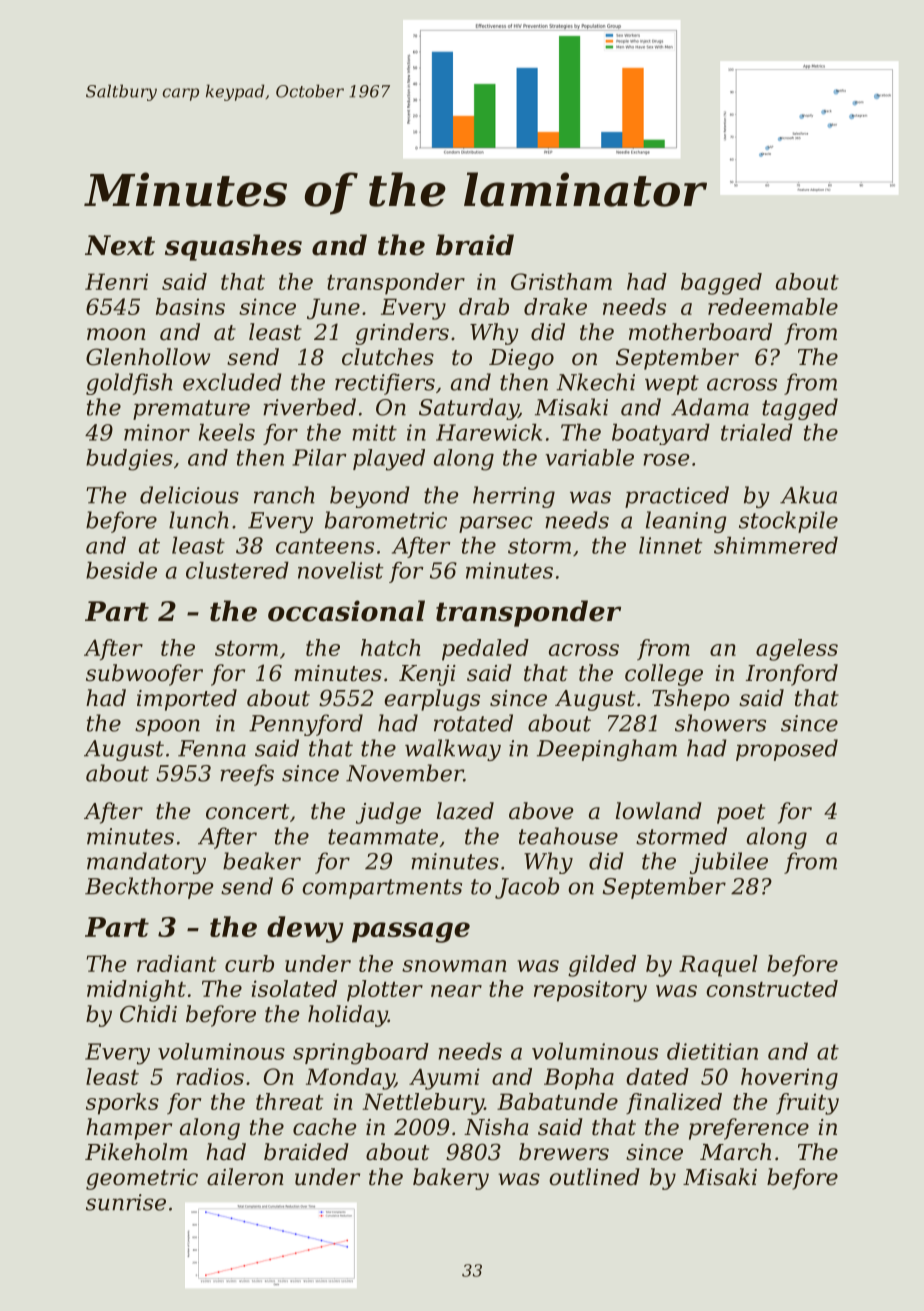 Image resolution: width=924 pixels, height=1311 pixels. I want to click on Henri, so click(116, 281).
